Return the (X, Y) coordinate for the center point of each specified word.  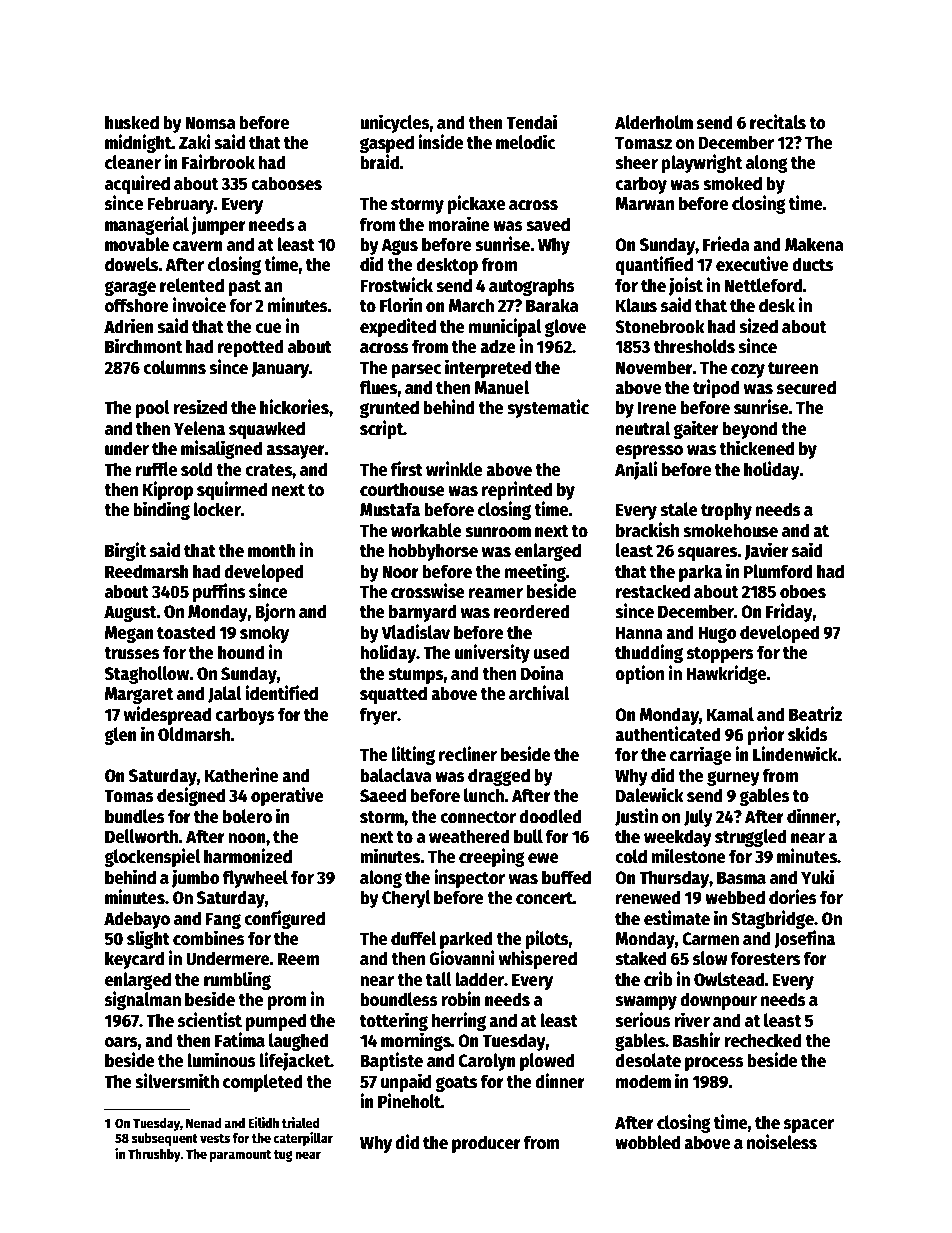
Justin (636, 817)
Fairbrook (218, 162)
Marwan (644, 204)
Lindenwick (795, 754)
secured (806, 387)
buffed (566, 877)
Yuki (817, 877)
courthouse (402, 489)
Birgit (125, 551)
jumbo (196, 878)
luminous (221, 1060)
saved (548, 224)
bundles (135, 816)
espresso (649, 452)
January (280, 369)
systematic (548, 408)
